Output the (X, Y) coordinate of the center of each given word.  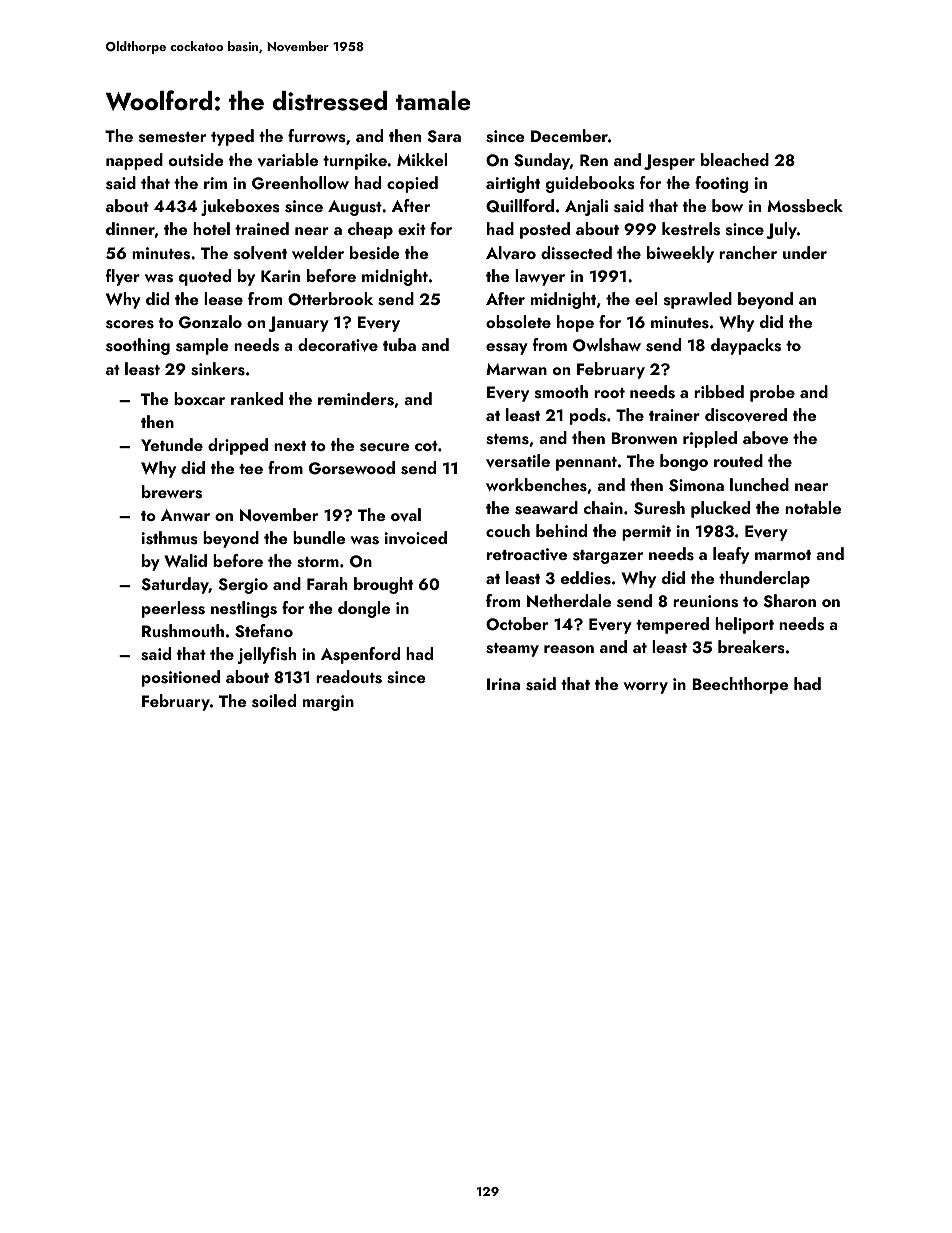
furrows (316, 136)
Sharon (789, 601)
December (569, 135)
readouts (349, 677)
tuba (399, 344)
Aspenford (360, 655)
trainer (674, 415)
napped (134, 161)
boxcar (199, 398)
